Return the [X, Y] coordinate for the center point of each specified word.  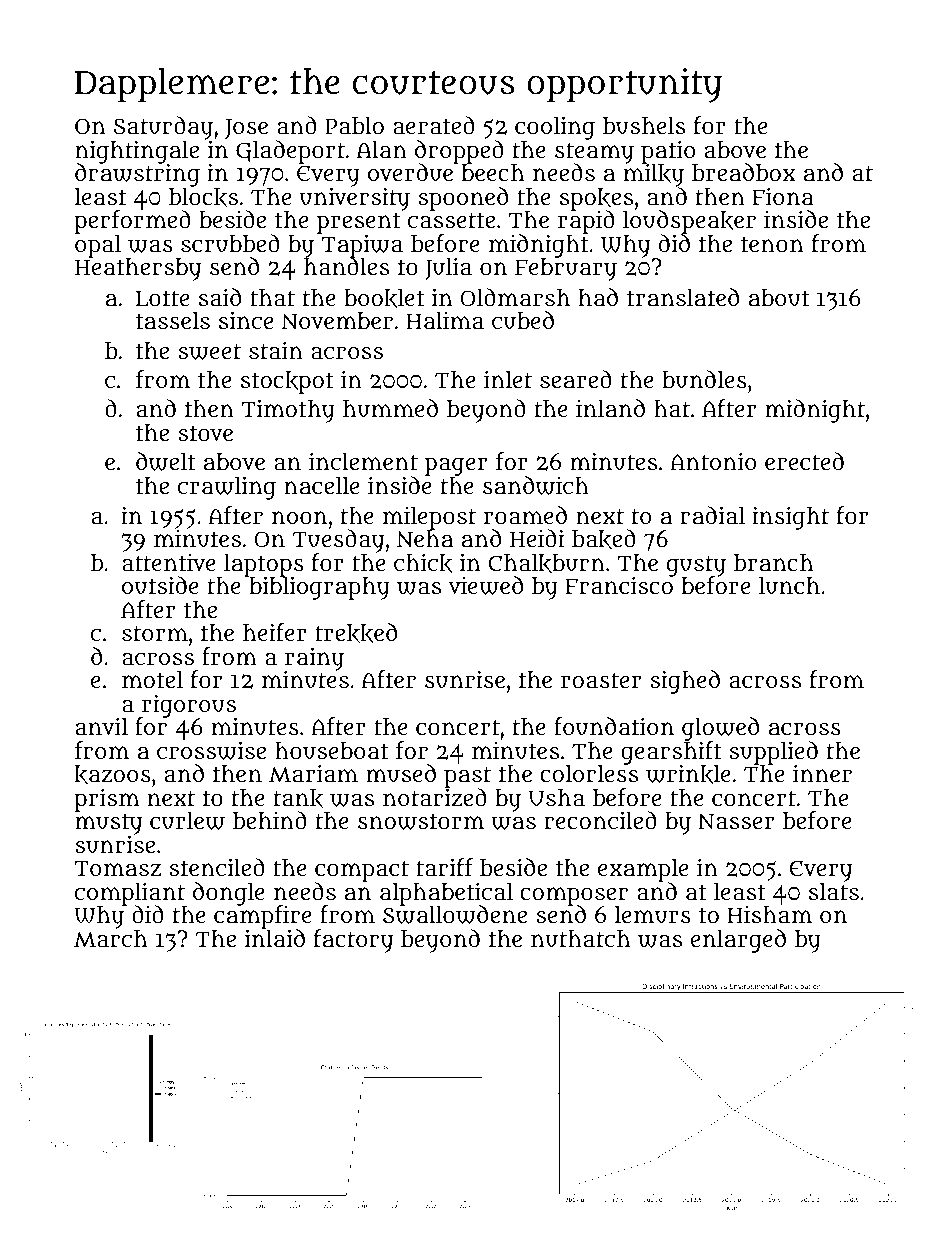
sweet [209, 352]
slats [834, 891]
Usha [556, 798]
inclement [363, 461]
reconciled [600, 820]
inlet [508, 379]
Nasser [736, 821]
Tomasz [117, 869]
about [779, 298]
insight [790, 518]
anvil [102, 726]
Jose [246, 129]
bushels [644, 126]
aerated [434, 125]
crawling [227, 488]
